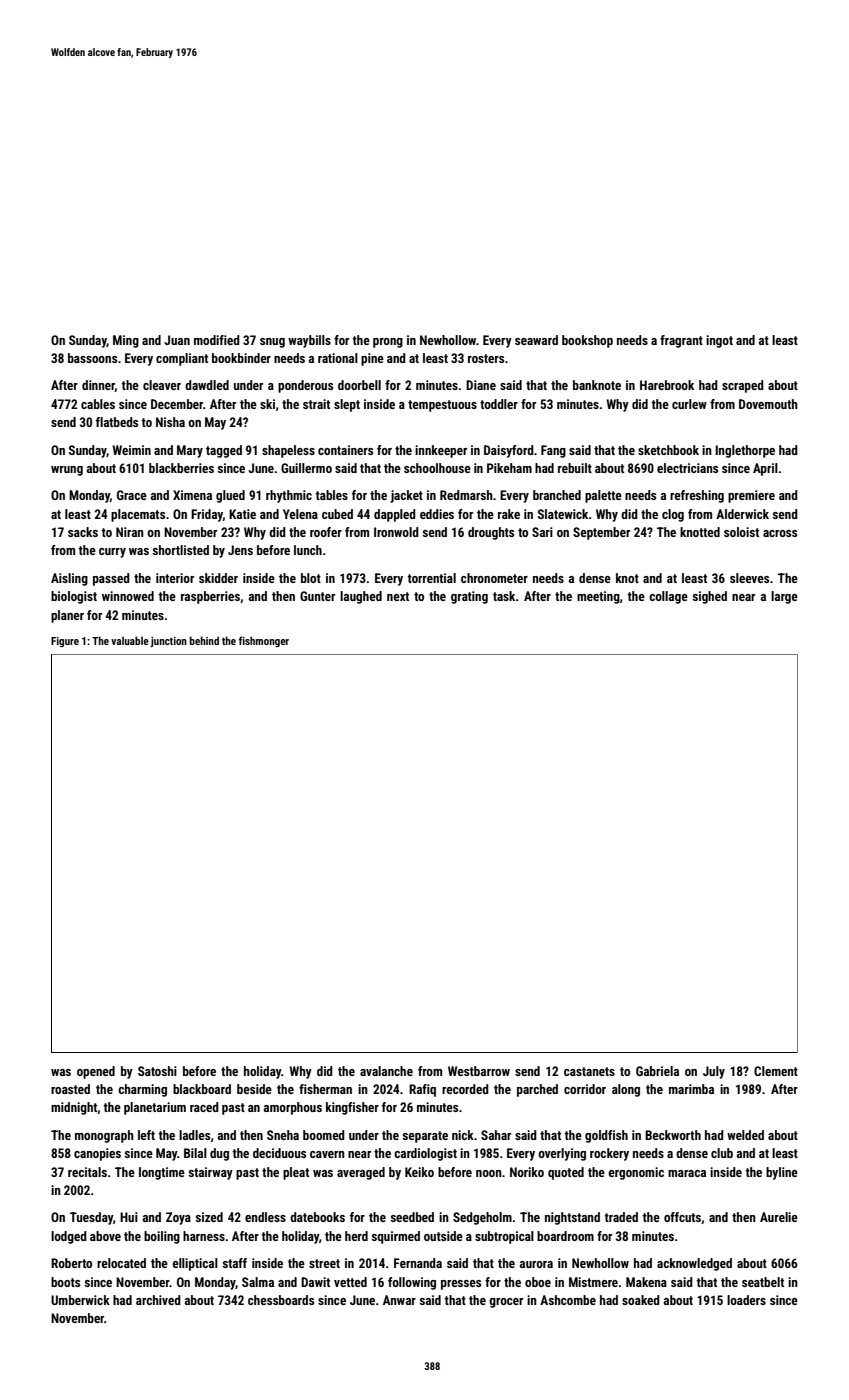 Image resolution: width=849 pixels, height=1400 pixels. What do you see at coordinates (443, 1236) in the screenshot?
I see `outside` at bounding box center [443, 1236].
